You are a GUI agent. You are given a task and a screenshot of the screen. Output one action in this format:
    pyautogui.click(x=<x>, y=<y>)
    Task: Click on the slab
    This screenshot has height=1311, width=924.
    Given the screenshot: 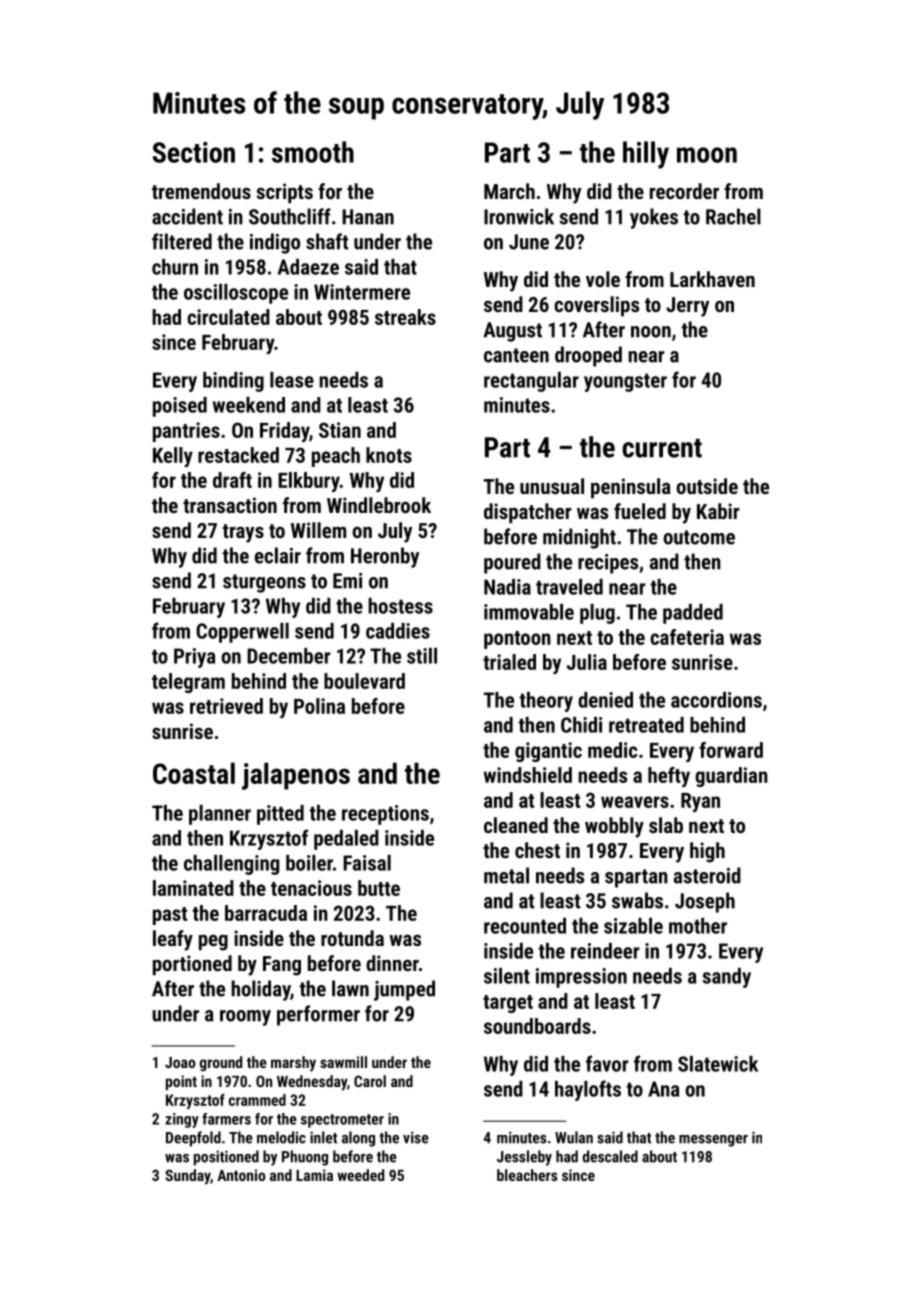 What is the action you would take?
    pyautogui.click(x=666, y=825)
